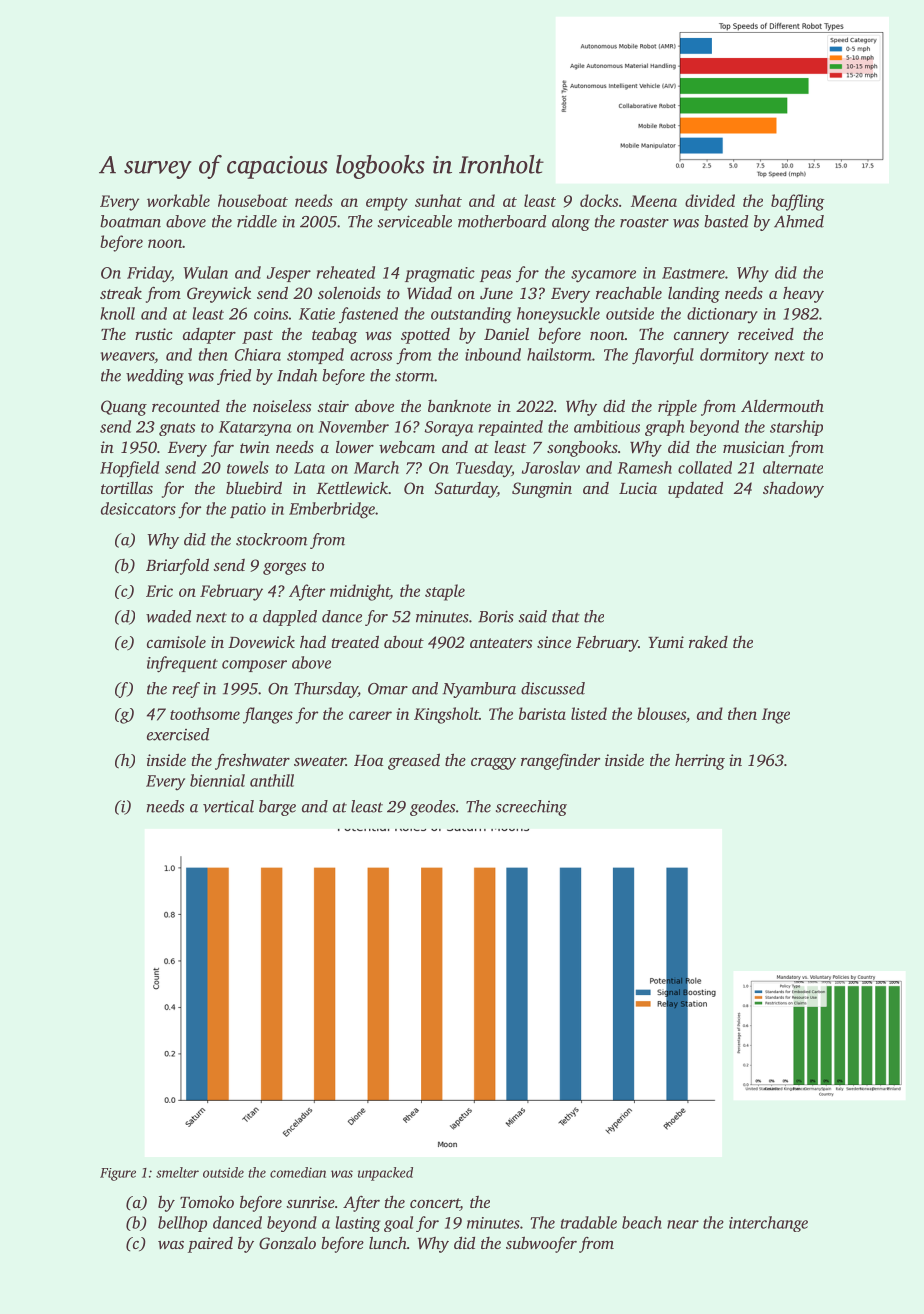 Image resolution: width=924 pixels, height=1314 pixels. I want to click on herring, so click(700, 762).
